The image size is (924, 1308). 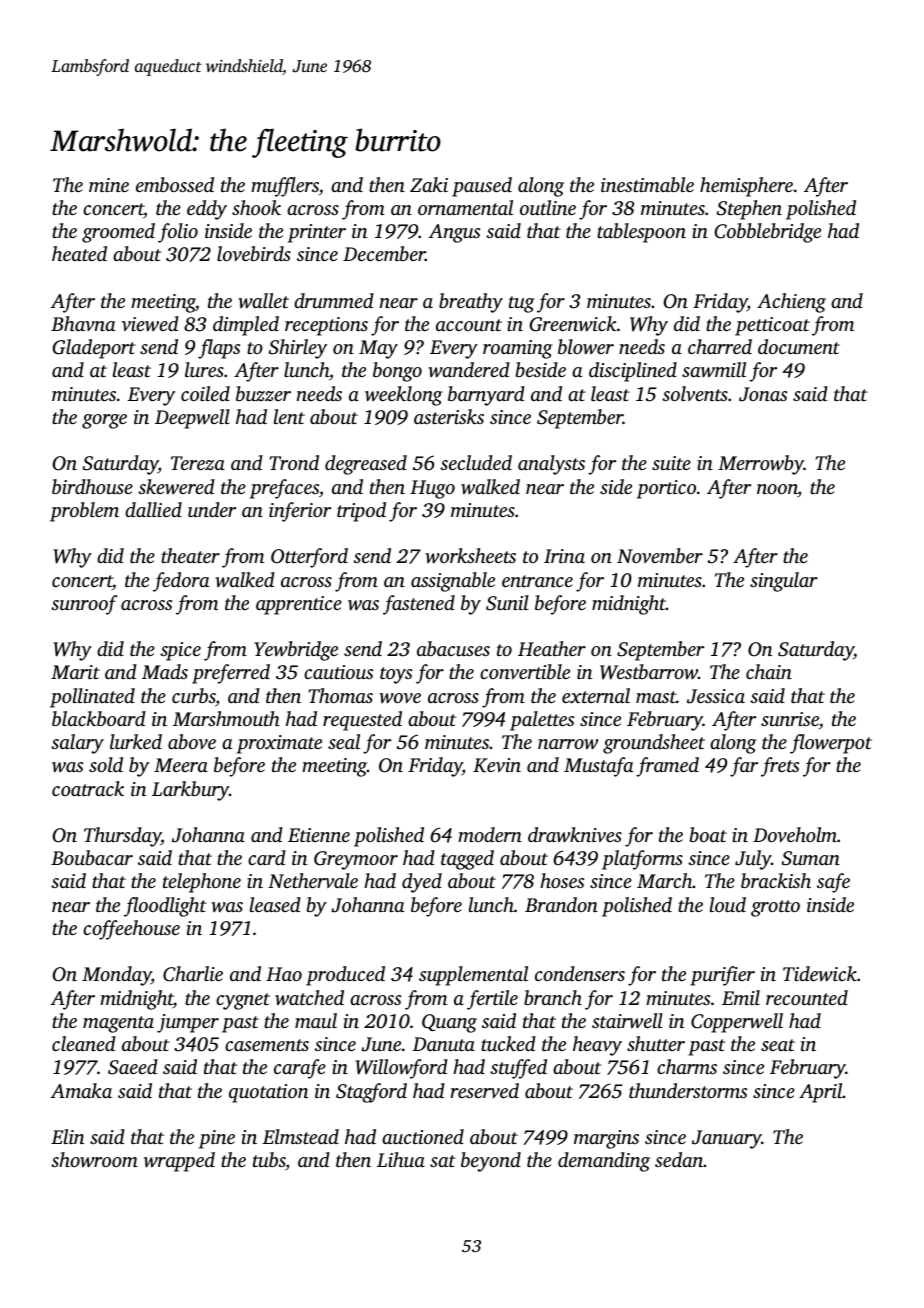 What do you see at coordinates (268, 1093) in the screenshot?
I see `quotation` at bounding box center [268, 1093].
